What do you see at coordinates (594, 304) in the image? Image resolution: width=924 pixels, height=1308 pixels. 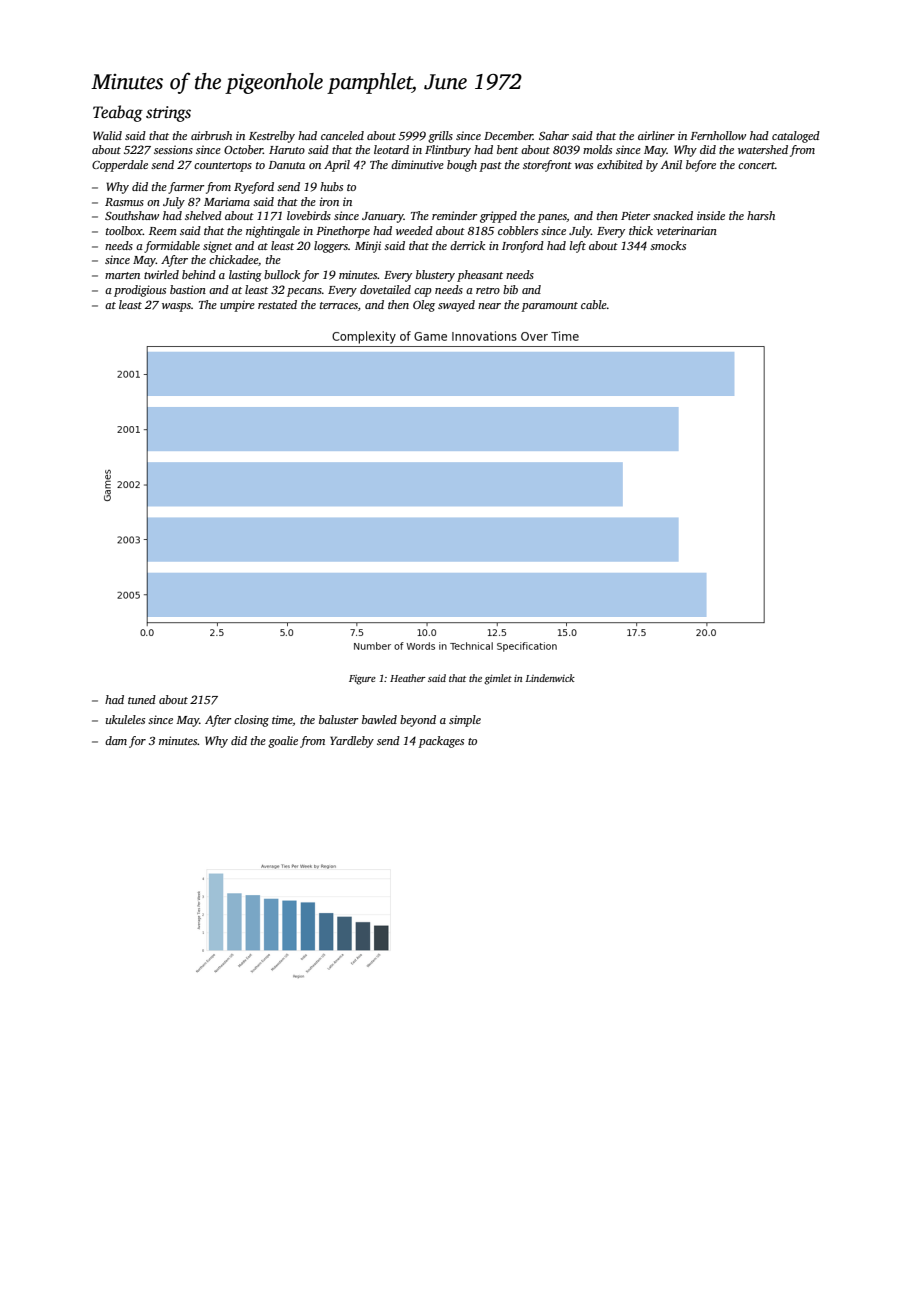 I see `cable` at bounding box center [594, 304].
